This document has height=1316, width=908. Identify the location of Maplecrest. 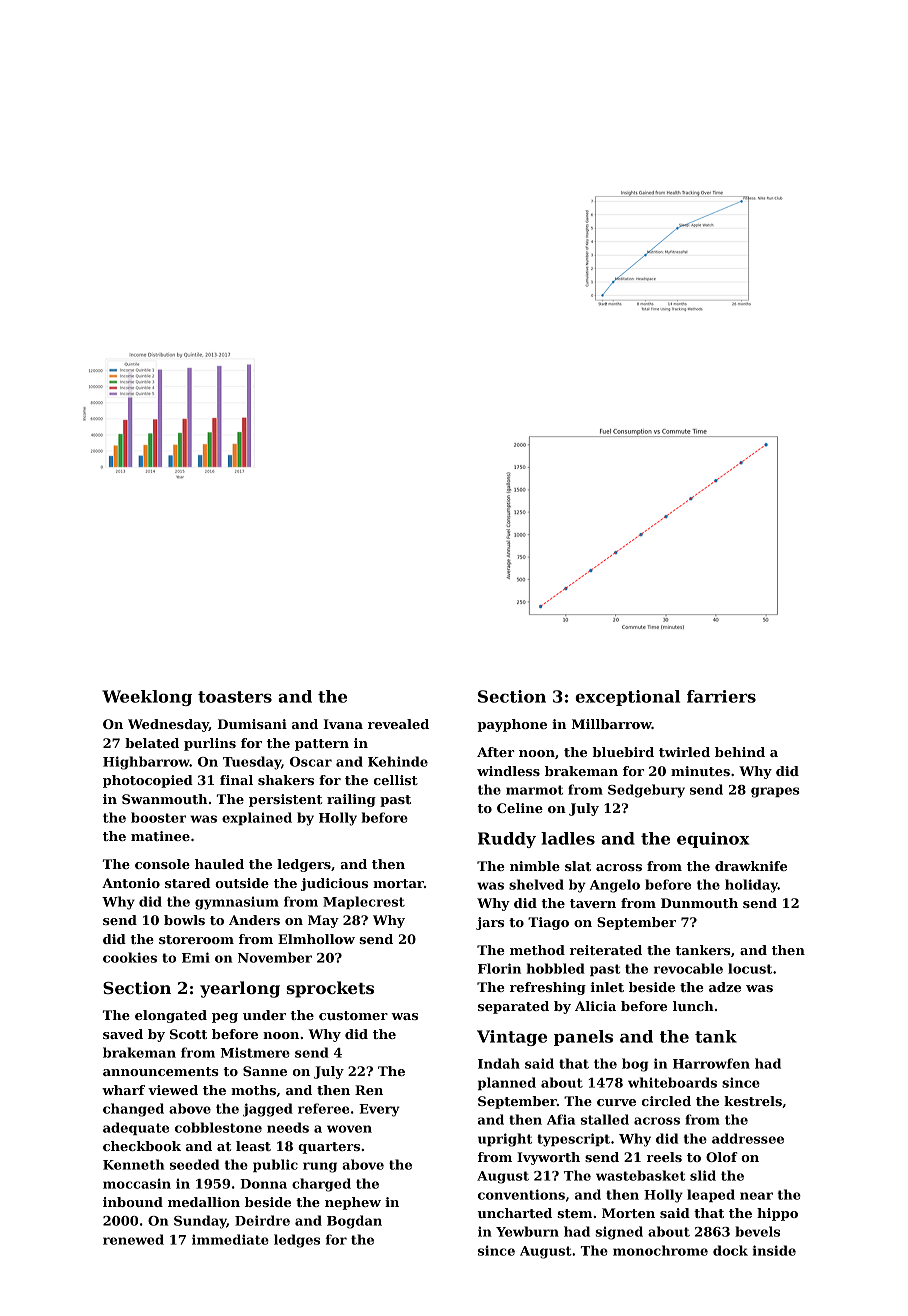
(364, 902).
